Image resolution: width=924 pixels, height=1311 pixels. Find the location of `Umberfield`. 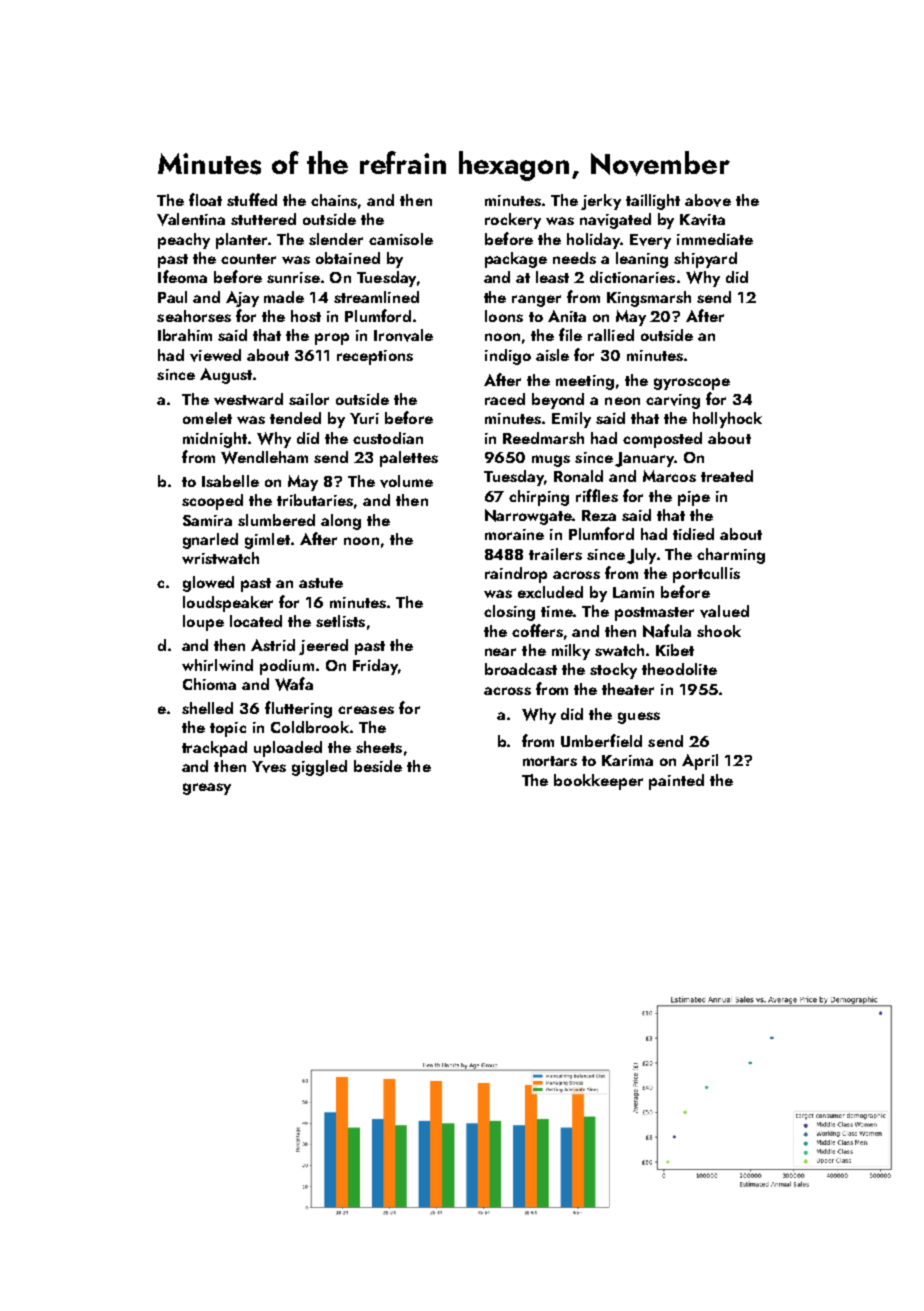

Umberfield is located at coordinates (601, 740).
